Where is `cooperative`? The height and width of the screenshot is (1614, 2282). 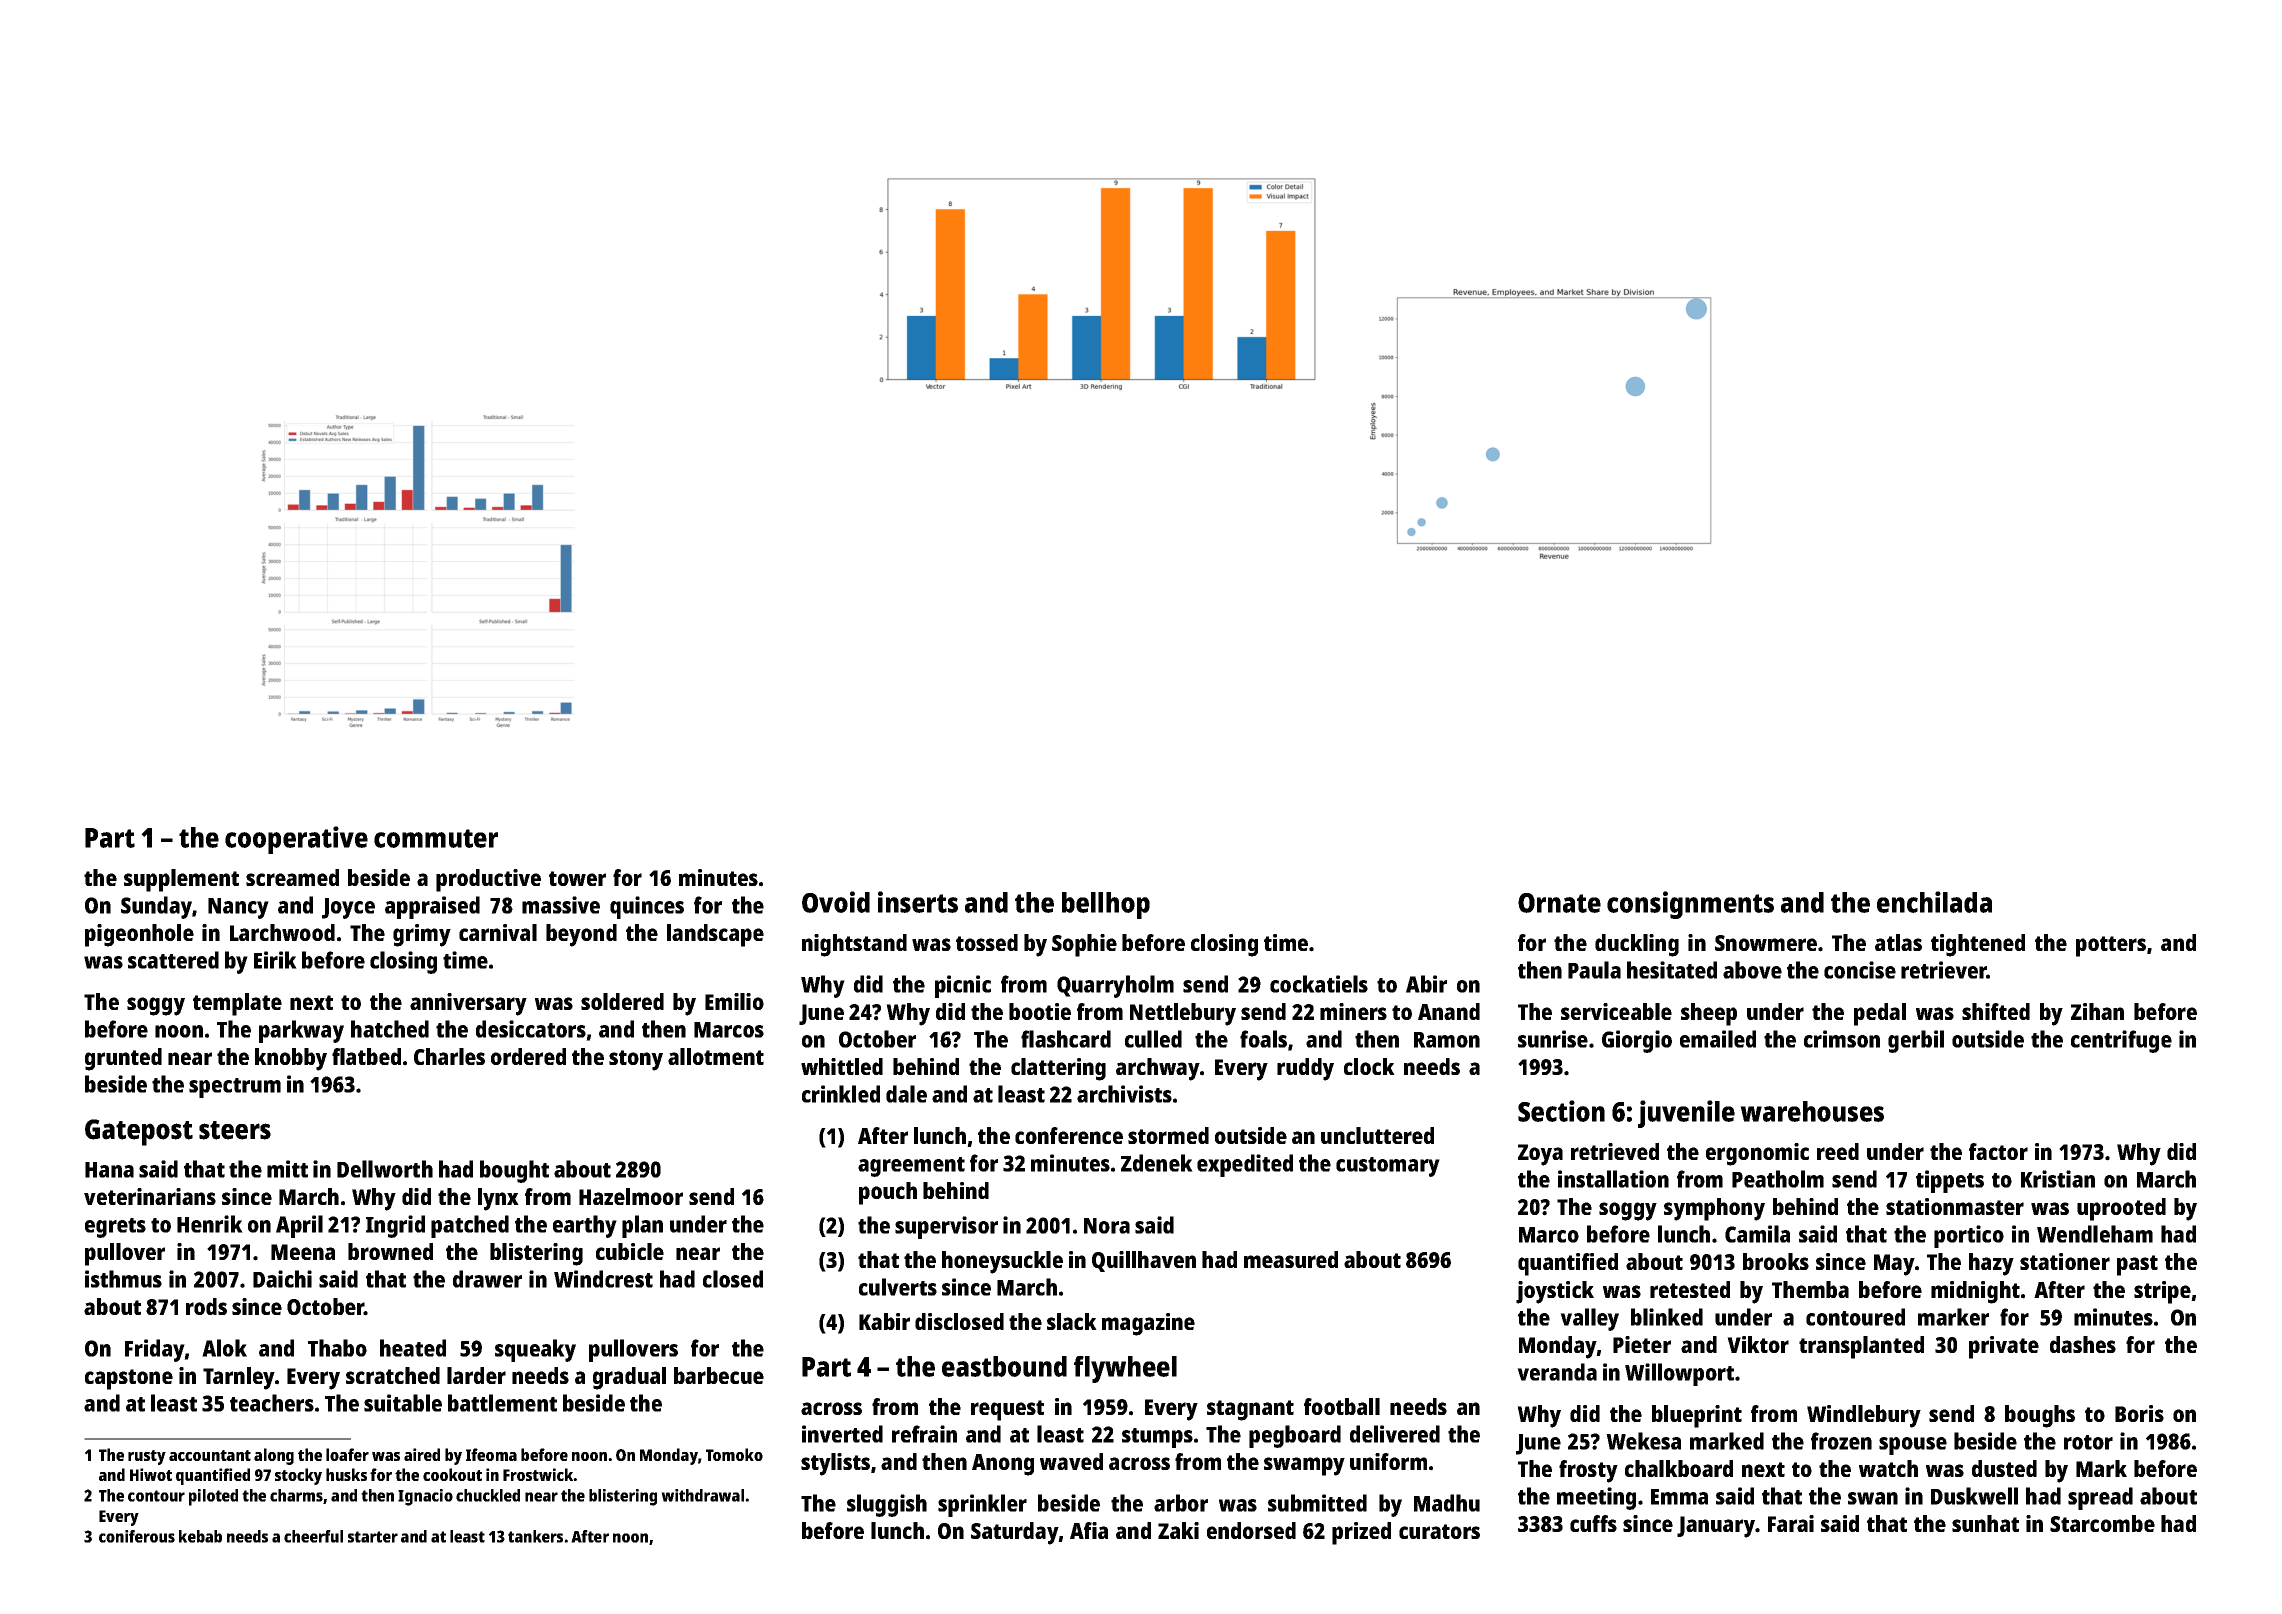 cooperative is located at coordinates (296, 840).
